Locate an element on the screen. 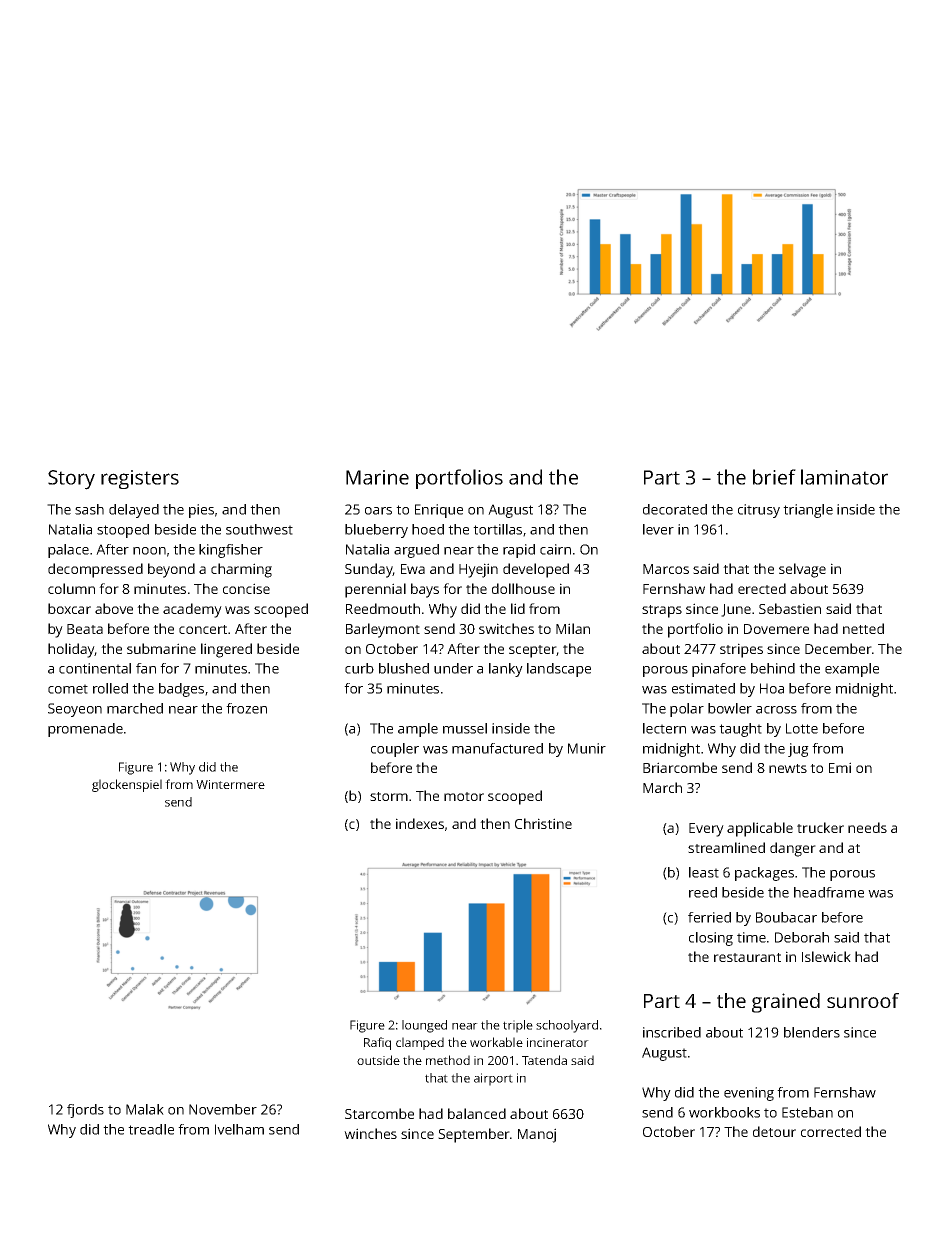  needs is located at coordinates (867, 827).
